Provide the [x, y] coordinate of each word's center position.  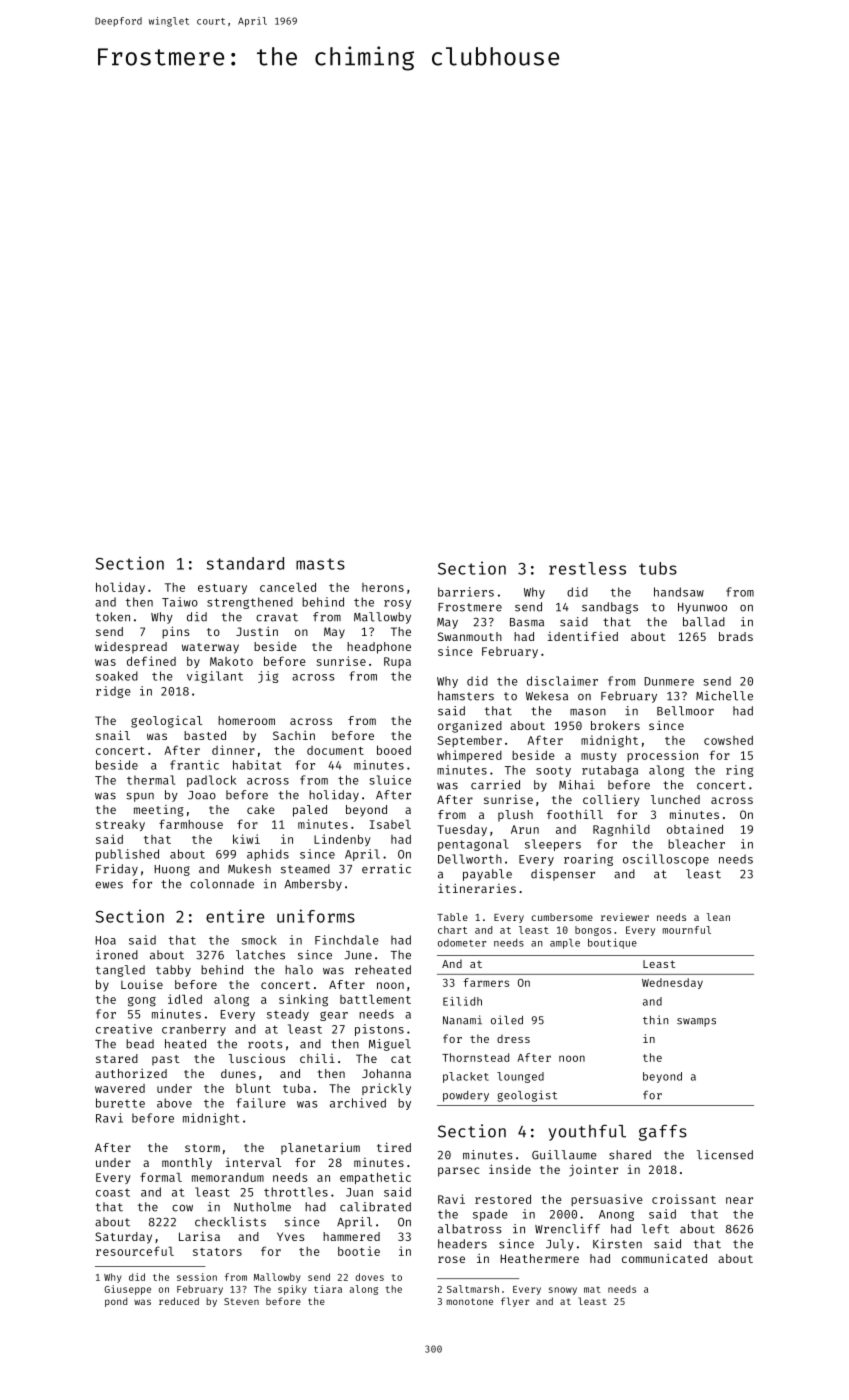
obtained [695, 829]
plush [515, 816]
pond [116, 1302]
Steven [241, 1301]
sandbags [610, 608]
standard [245, 563]
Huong [172, 870]
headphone [379, 648]
